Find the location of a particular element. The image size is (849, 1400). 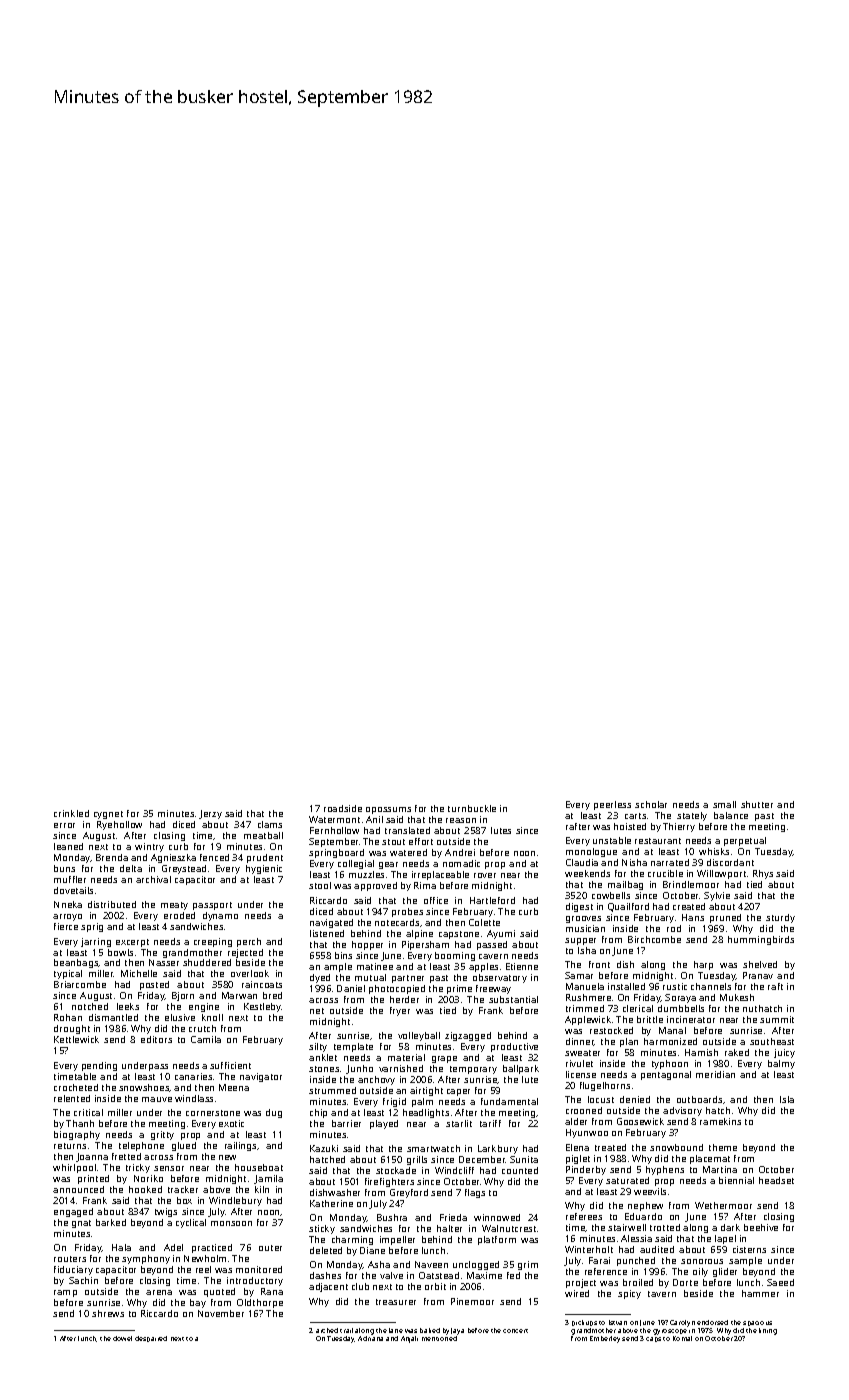

turnbuckle is located at coordinates (472, 808).
